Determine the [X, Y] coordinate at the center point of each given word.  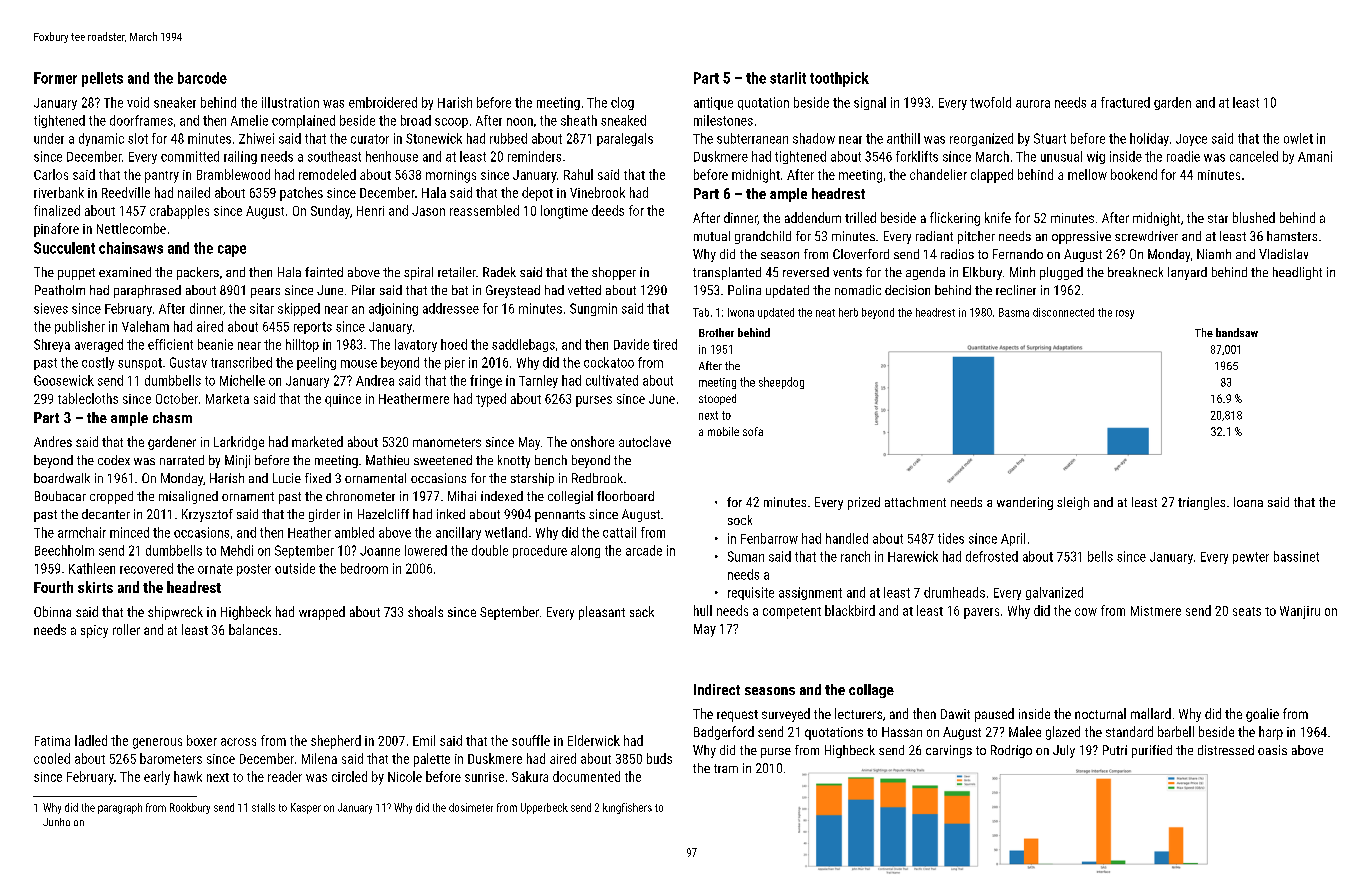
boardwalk [62, 478]
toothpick [839, 79]
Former [55, 78]
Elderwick [594, 740]
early [157, 778]
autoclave [645, 441]
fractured [1125, 102]
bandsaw [1237, 332]
